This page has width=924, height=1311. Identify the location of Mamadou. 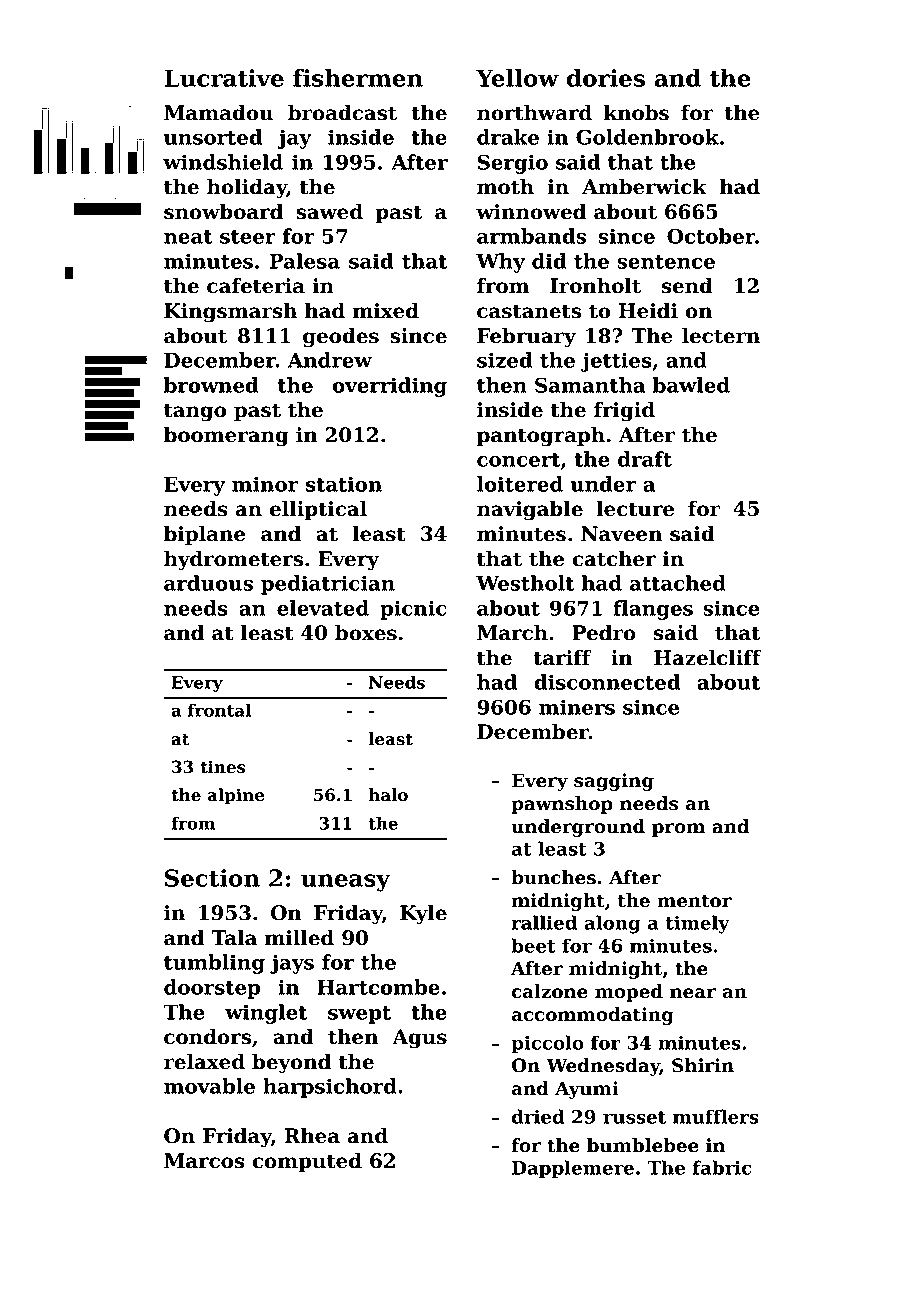
(218, 113).
